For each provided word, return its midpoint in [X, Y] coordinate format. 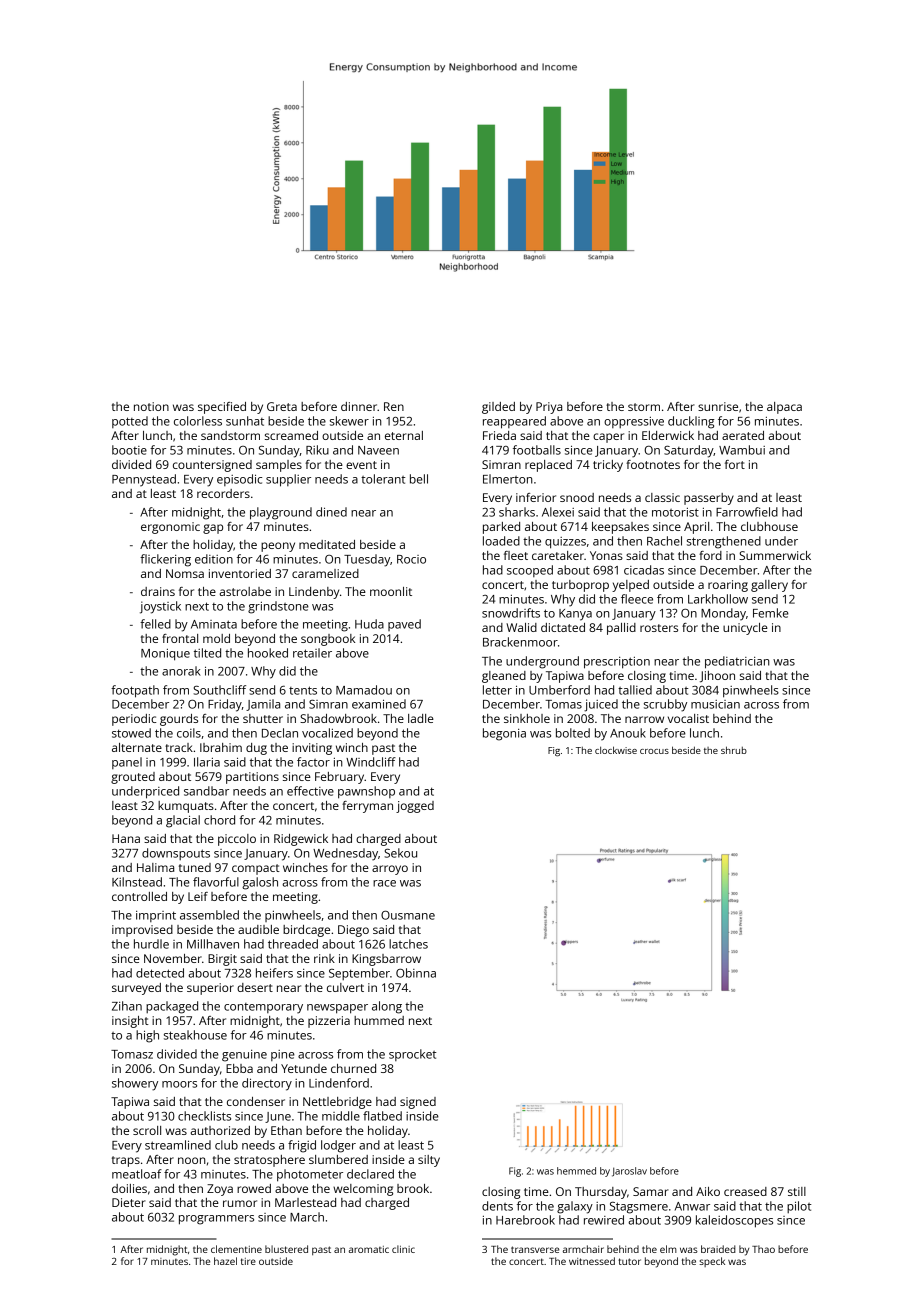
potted [130, 422]
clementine [236, 1249]
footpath [135, 691]
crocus [654, 751]
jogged [415, 807]
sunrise [718, 406]
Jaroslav [629, 1172]
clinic [403, 1249]
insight [130, 1022]
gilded [498, 408]
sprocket [413, 1055]
